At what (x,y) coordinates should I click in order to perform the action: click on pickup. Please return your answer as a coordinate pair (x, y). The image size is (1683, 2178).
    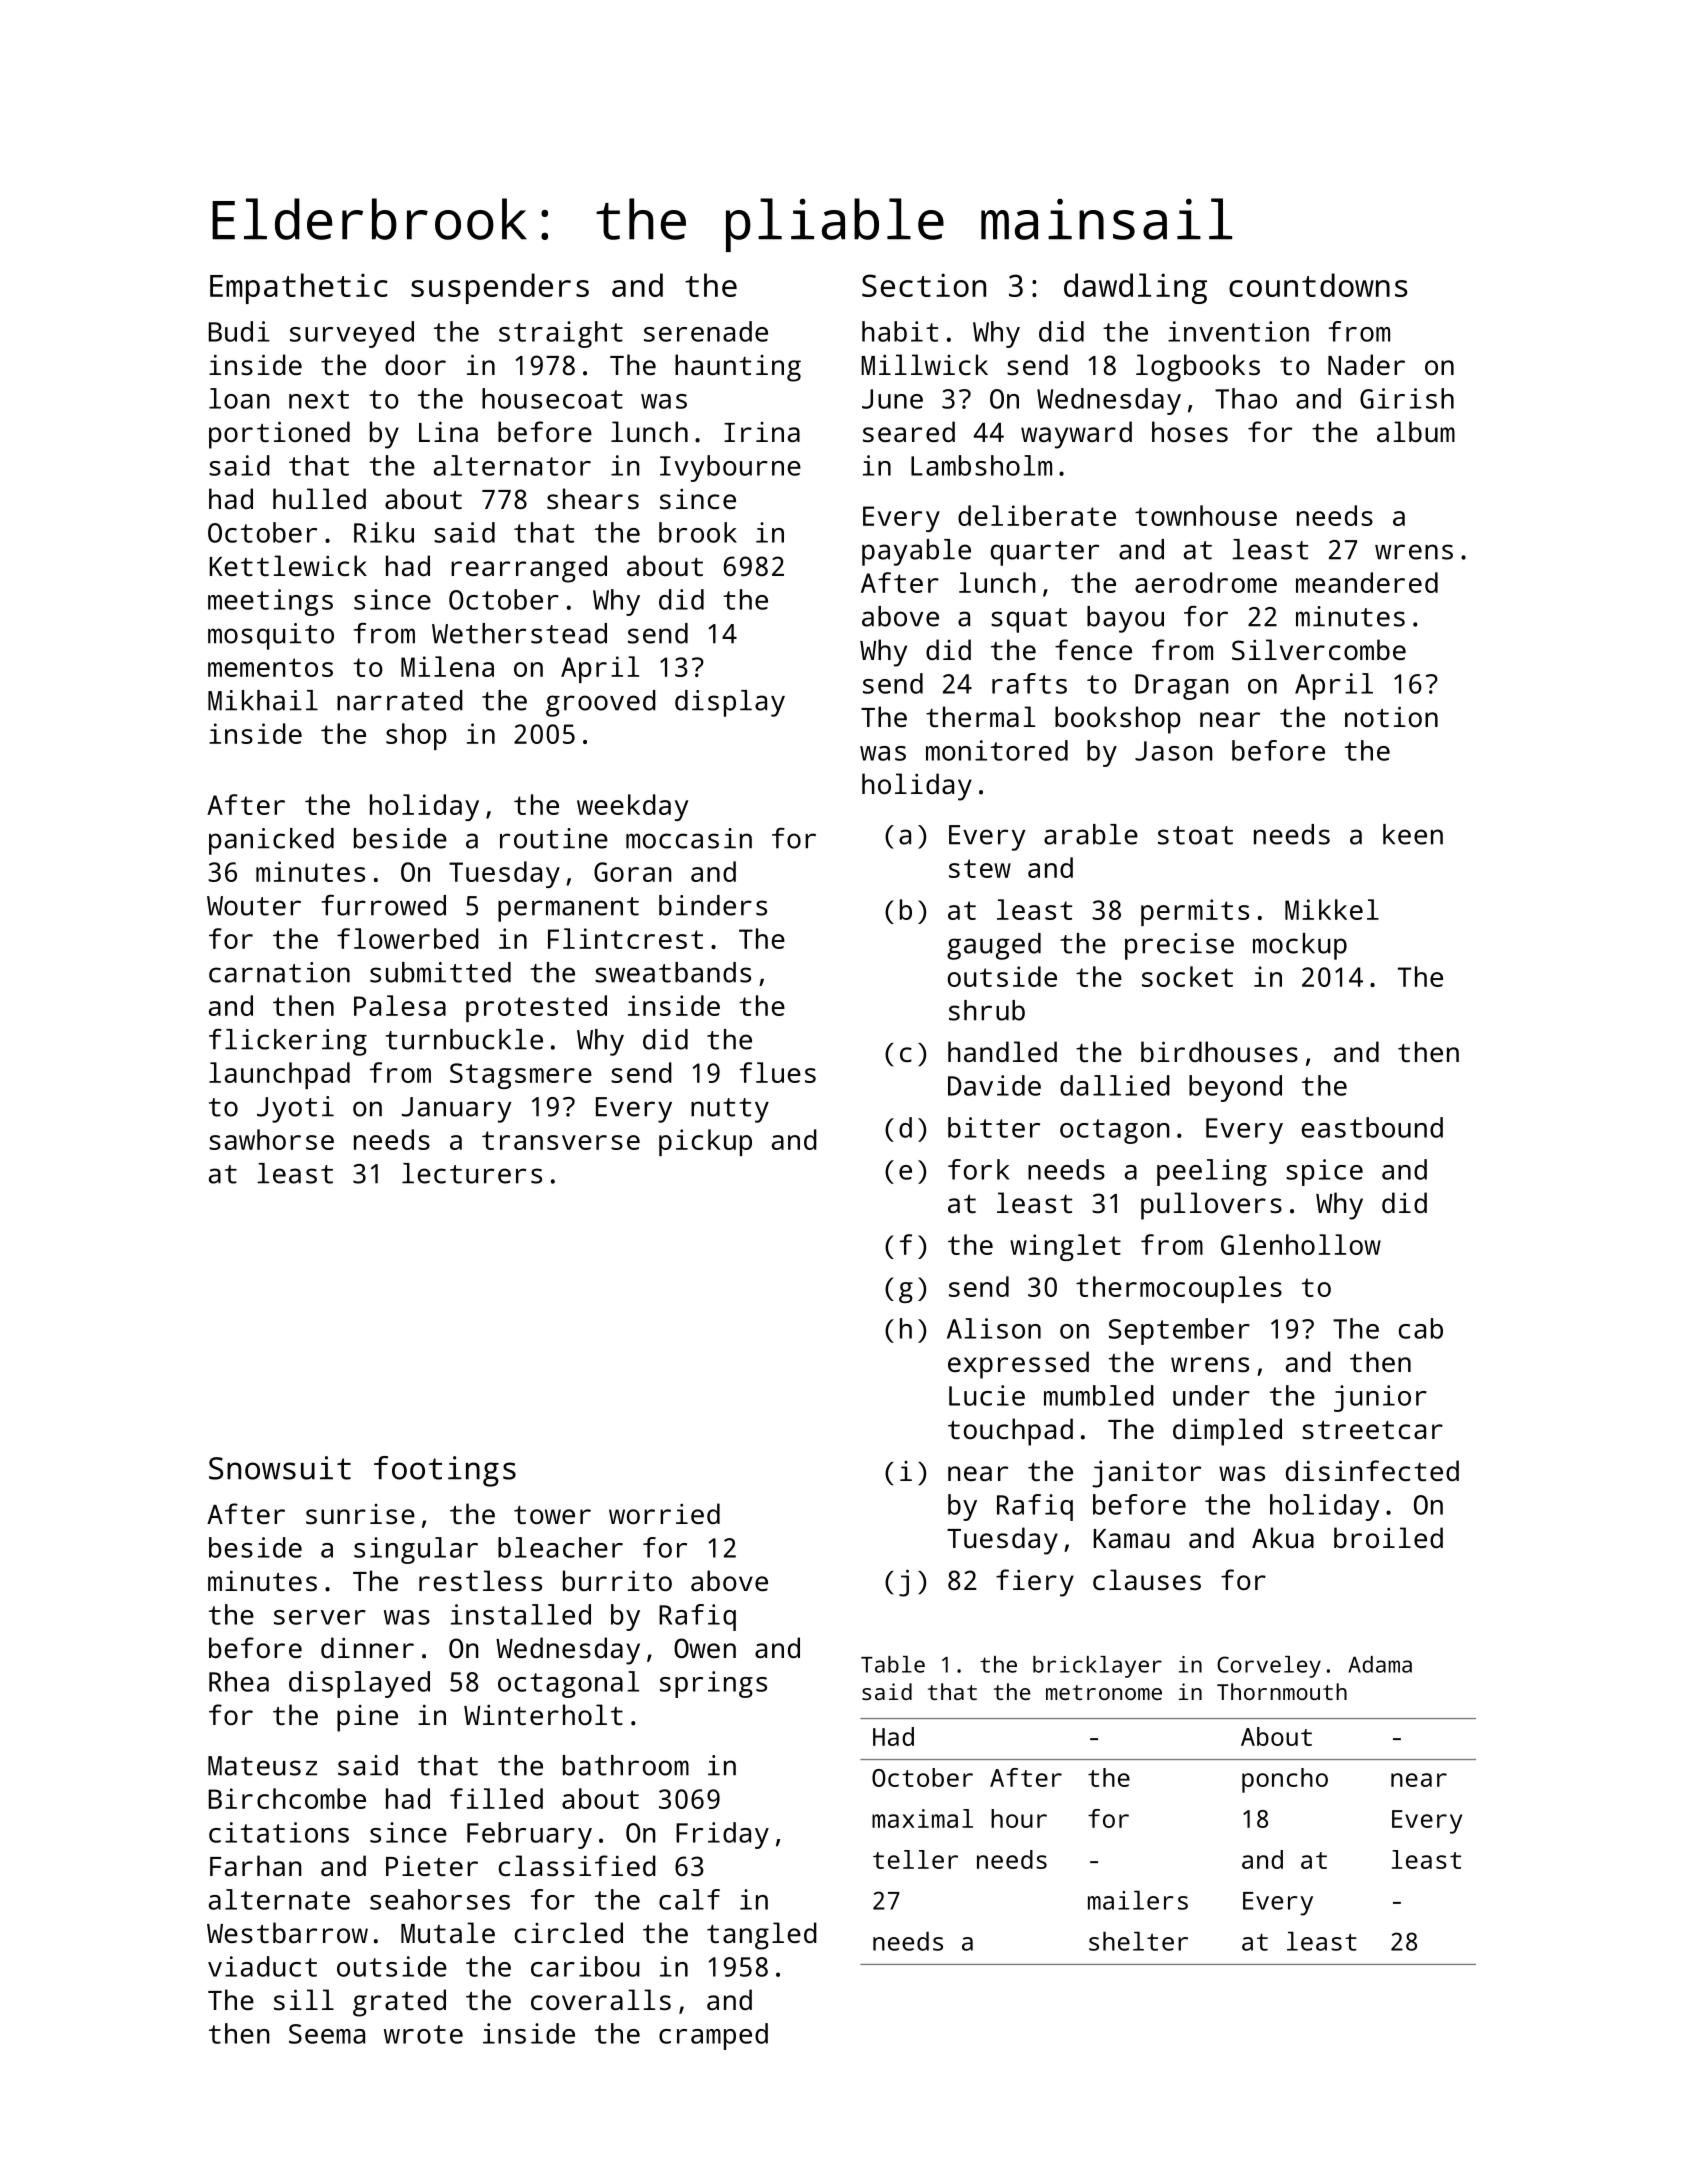
    Looking at the image, I should click on (705, 1142).
